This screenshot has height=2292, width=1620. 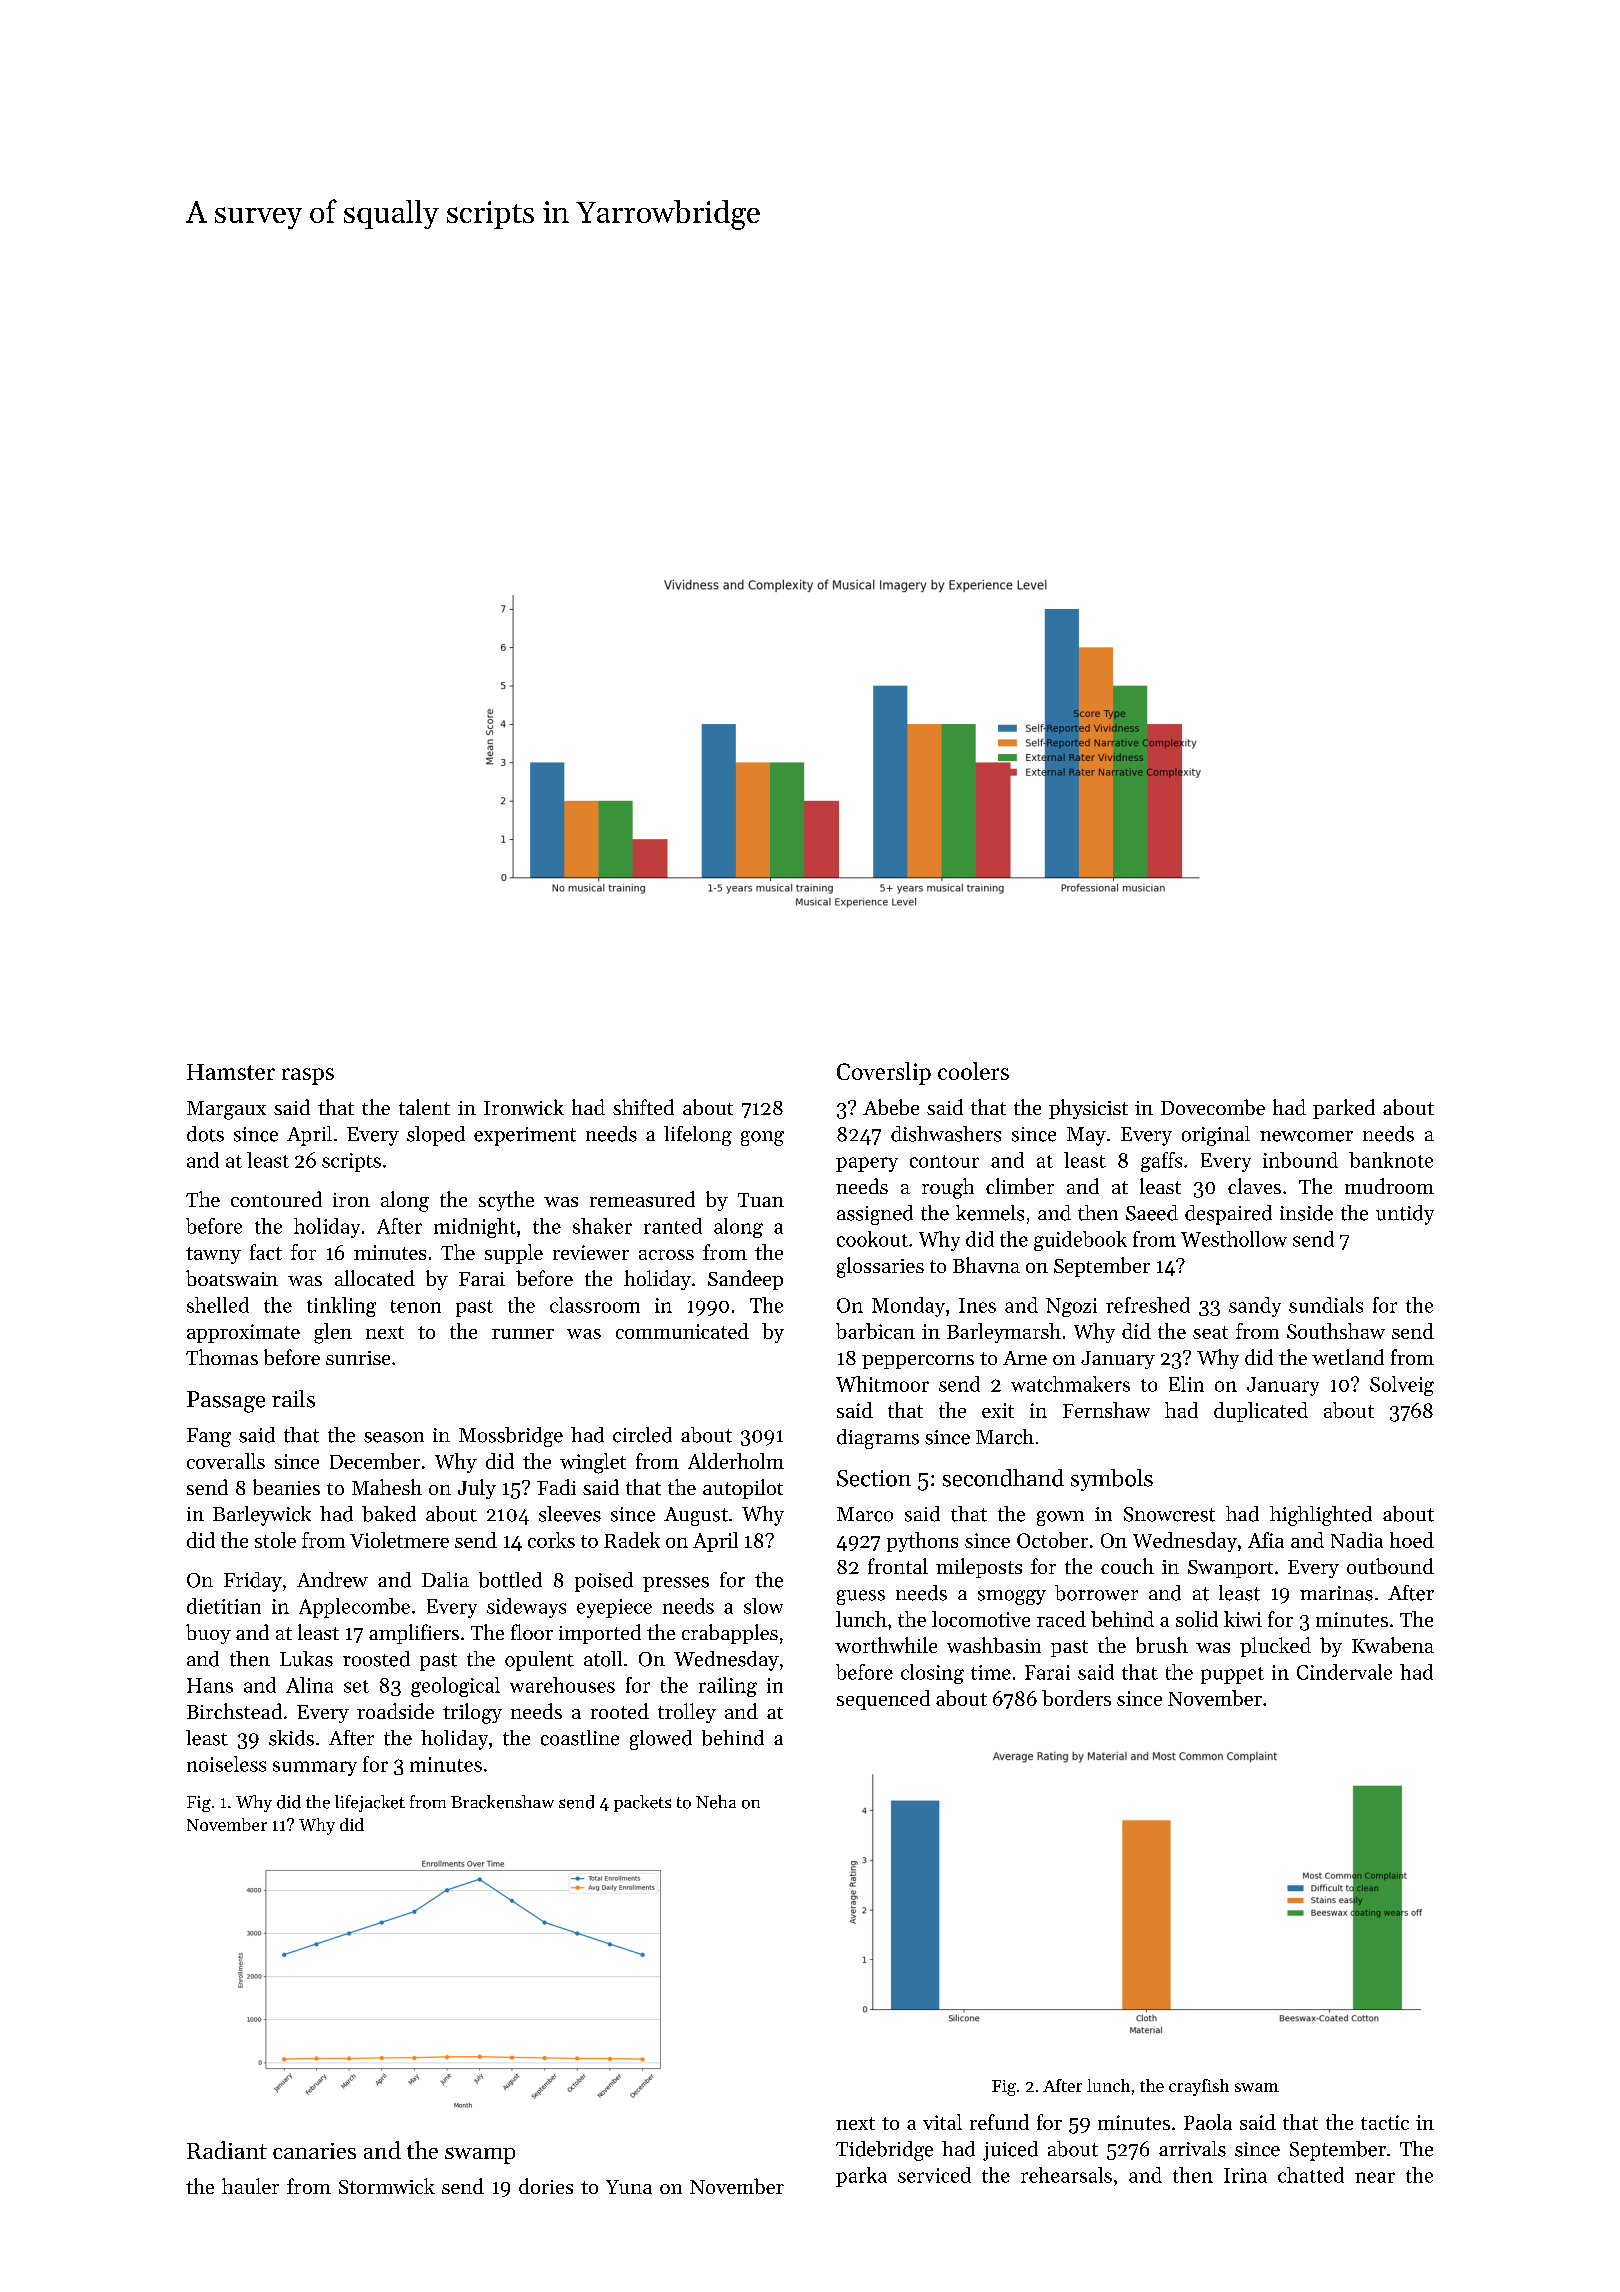 What do you see at coordinates (370, 1803) in the screenshot?
I see `lifejacket` at bounding box center [370, 1803].
